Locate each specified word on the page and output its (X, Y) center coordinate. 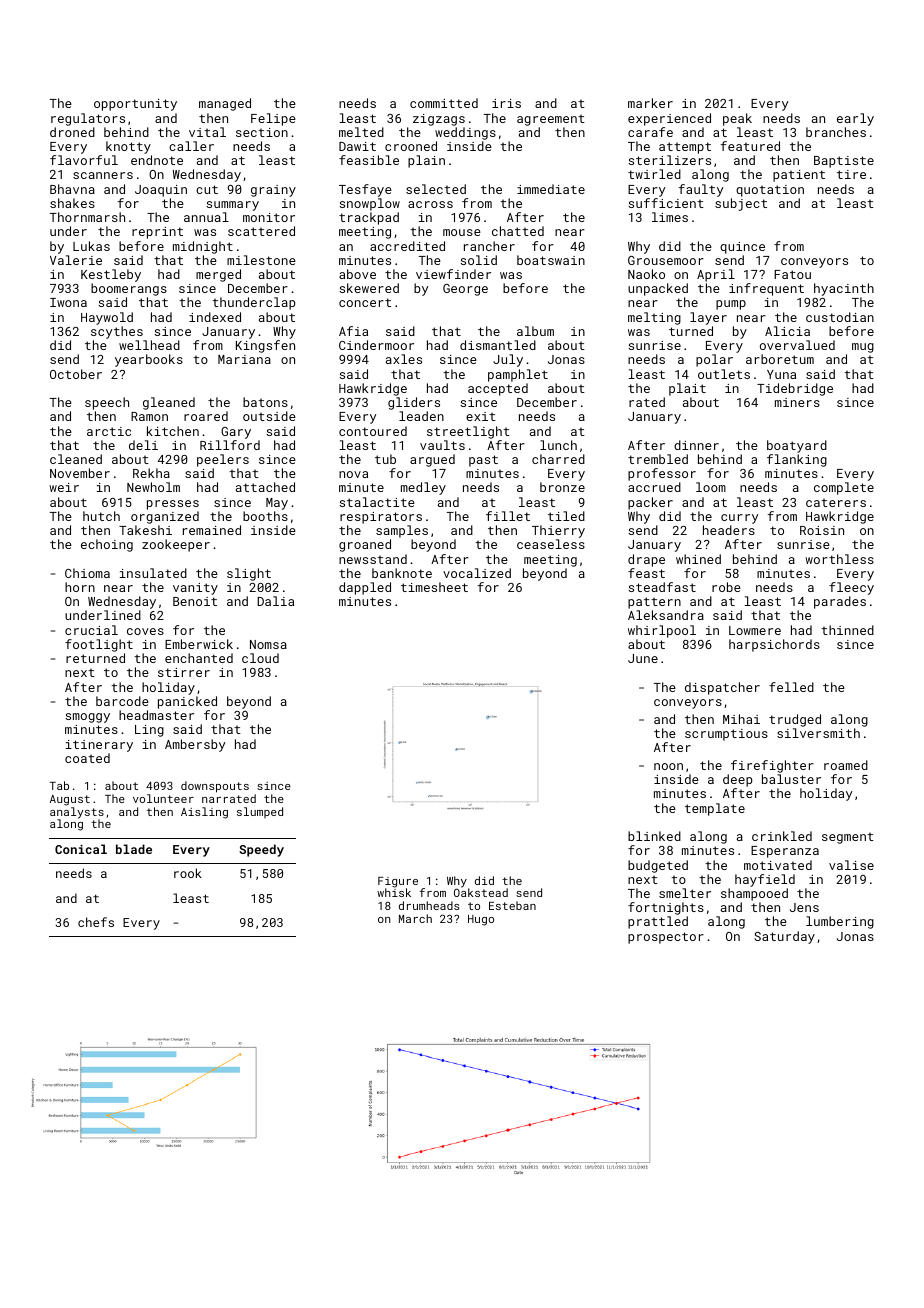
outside (269, 416)
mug (863, 348)
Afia (353, 331)
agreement (551, 120)
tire (851, 174)
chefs (96, 922)
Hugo (481, 920)
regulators (88, 119)
